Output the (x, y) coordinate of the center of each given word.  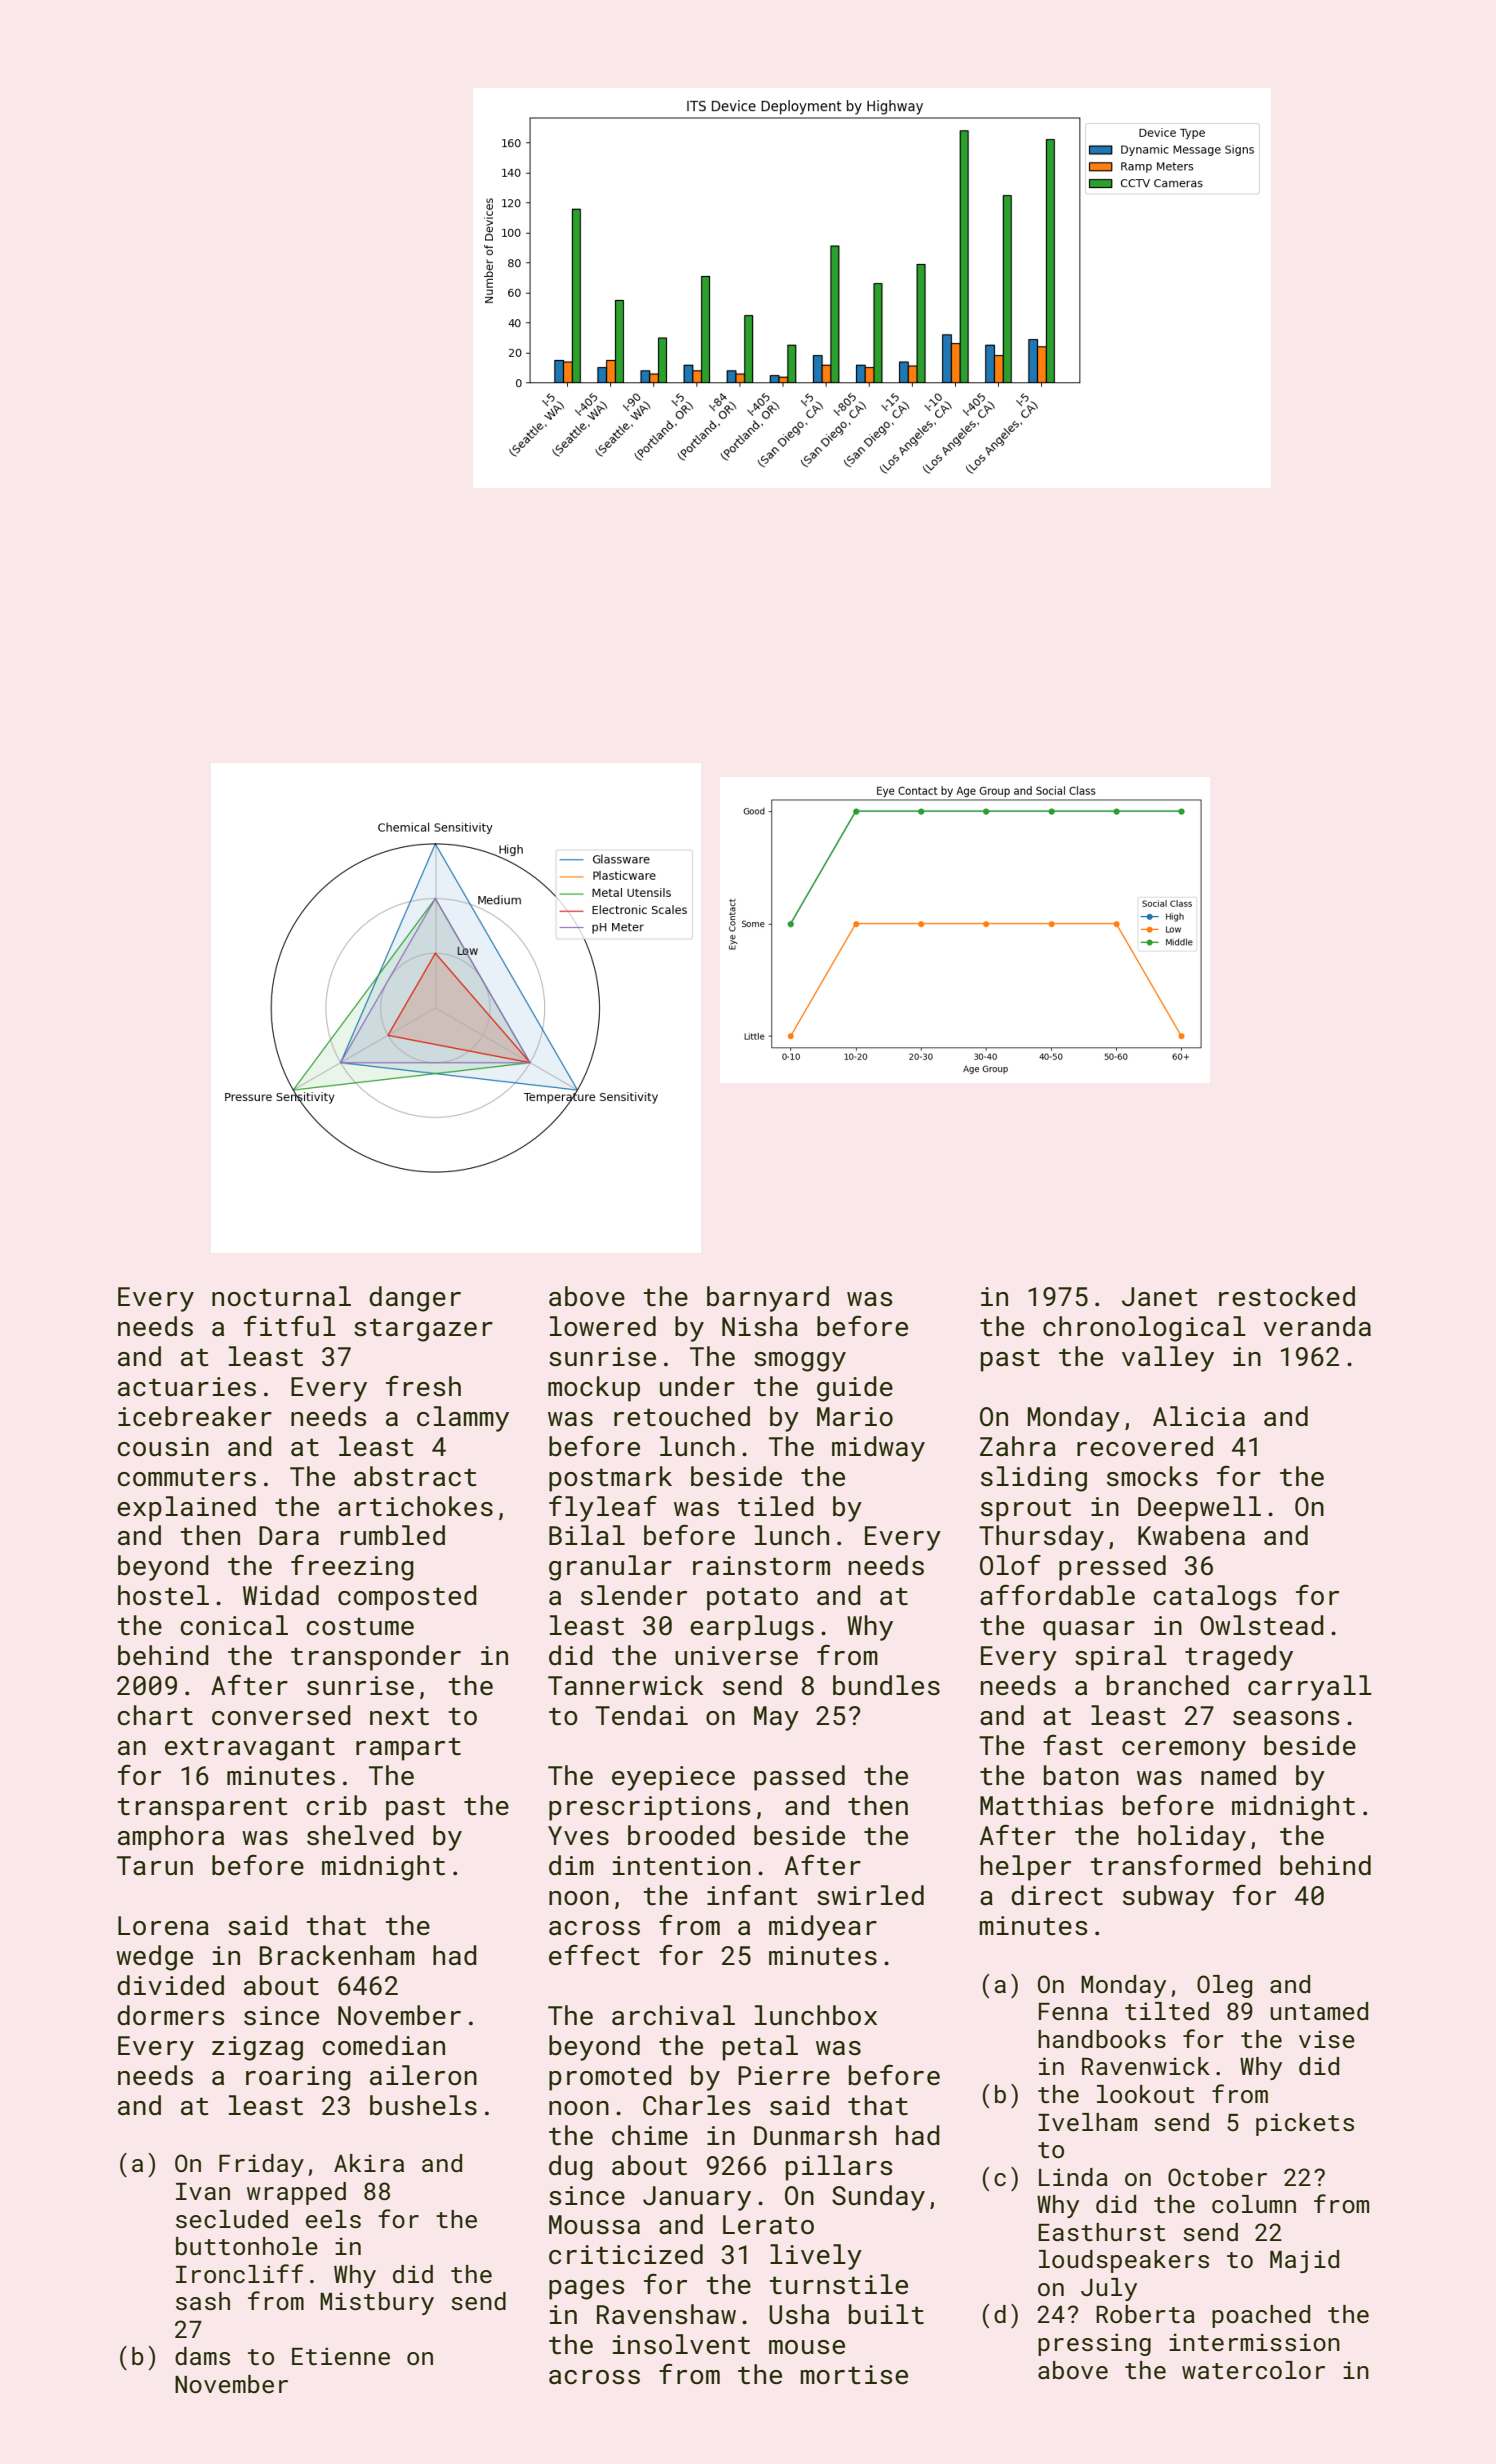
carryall (1310, 1688)
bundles (886, 1685)
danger (415, 1299)
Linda (1073, 2177)
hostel (163, 1595)
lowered (603, 1326)
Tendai (641, 1715)
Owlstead (1262, 1625)
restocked (1287, 1296)
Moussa (594, 2225)
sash (203, 2301)
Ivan (203, 2191)
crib (336, 1805)
